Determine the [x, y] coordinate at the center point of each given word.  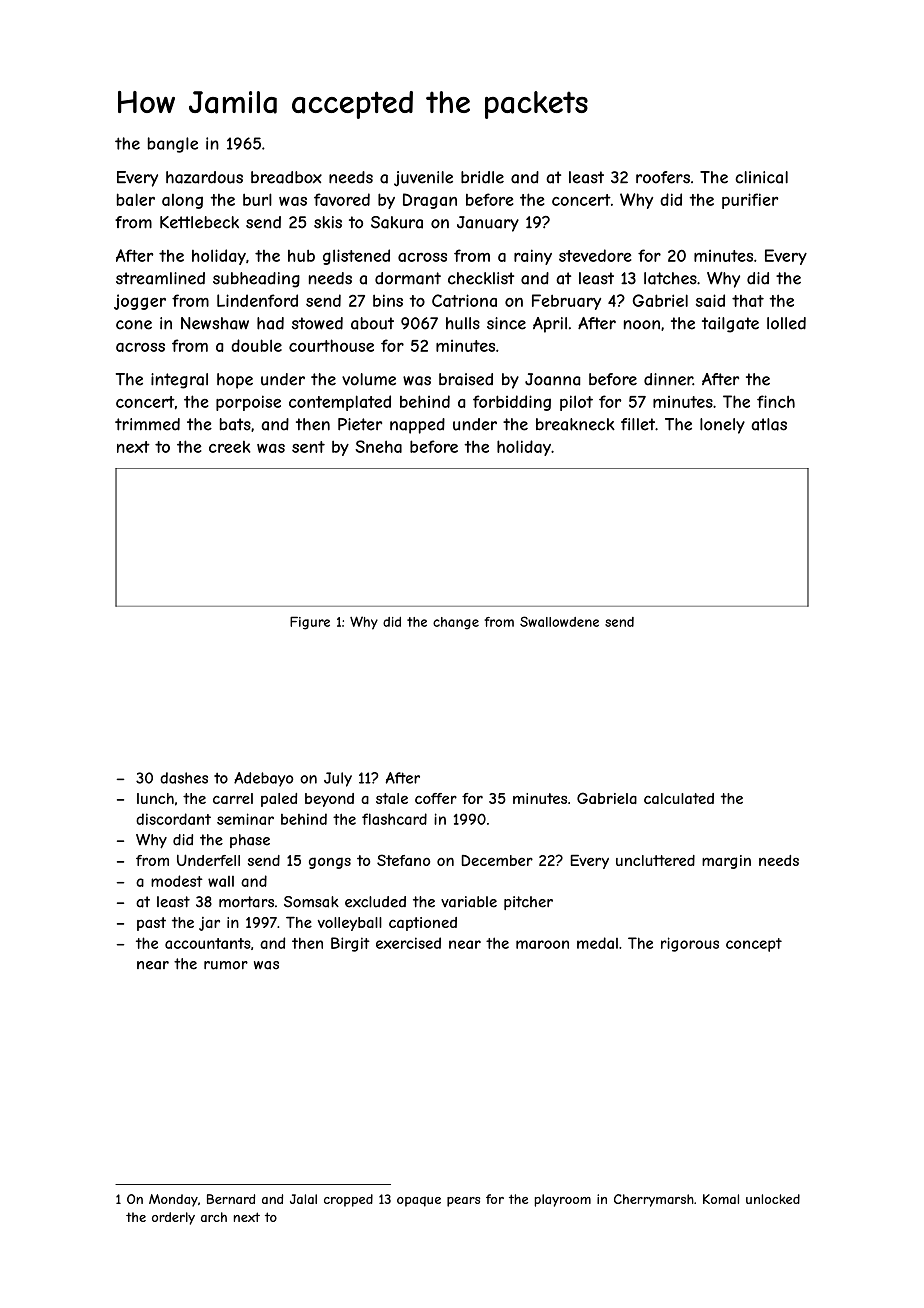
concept [754, 945]
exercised [408, 943]
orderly [173, 1218]
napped [417, 426]
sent [308, 447]
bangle [173, 145]
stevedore [595, 255]
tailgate [730, 325]
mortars [246, 902]
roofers [663, 177]
